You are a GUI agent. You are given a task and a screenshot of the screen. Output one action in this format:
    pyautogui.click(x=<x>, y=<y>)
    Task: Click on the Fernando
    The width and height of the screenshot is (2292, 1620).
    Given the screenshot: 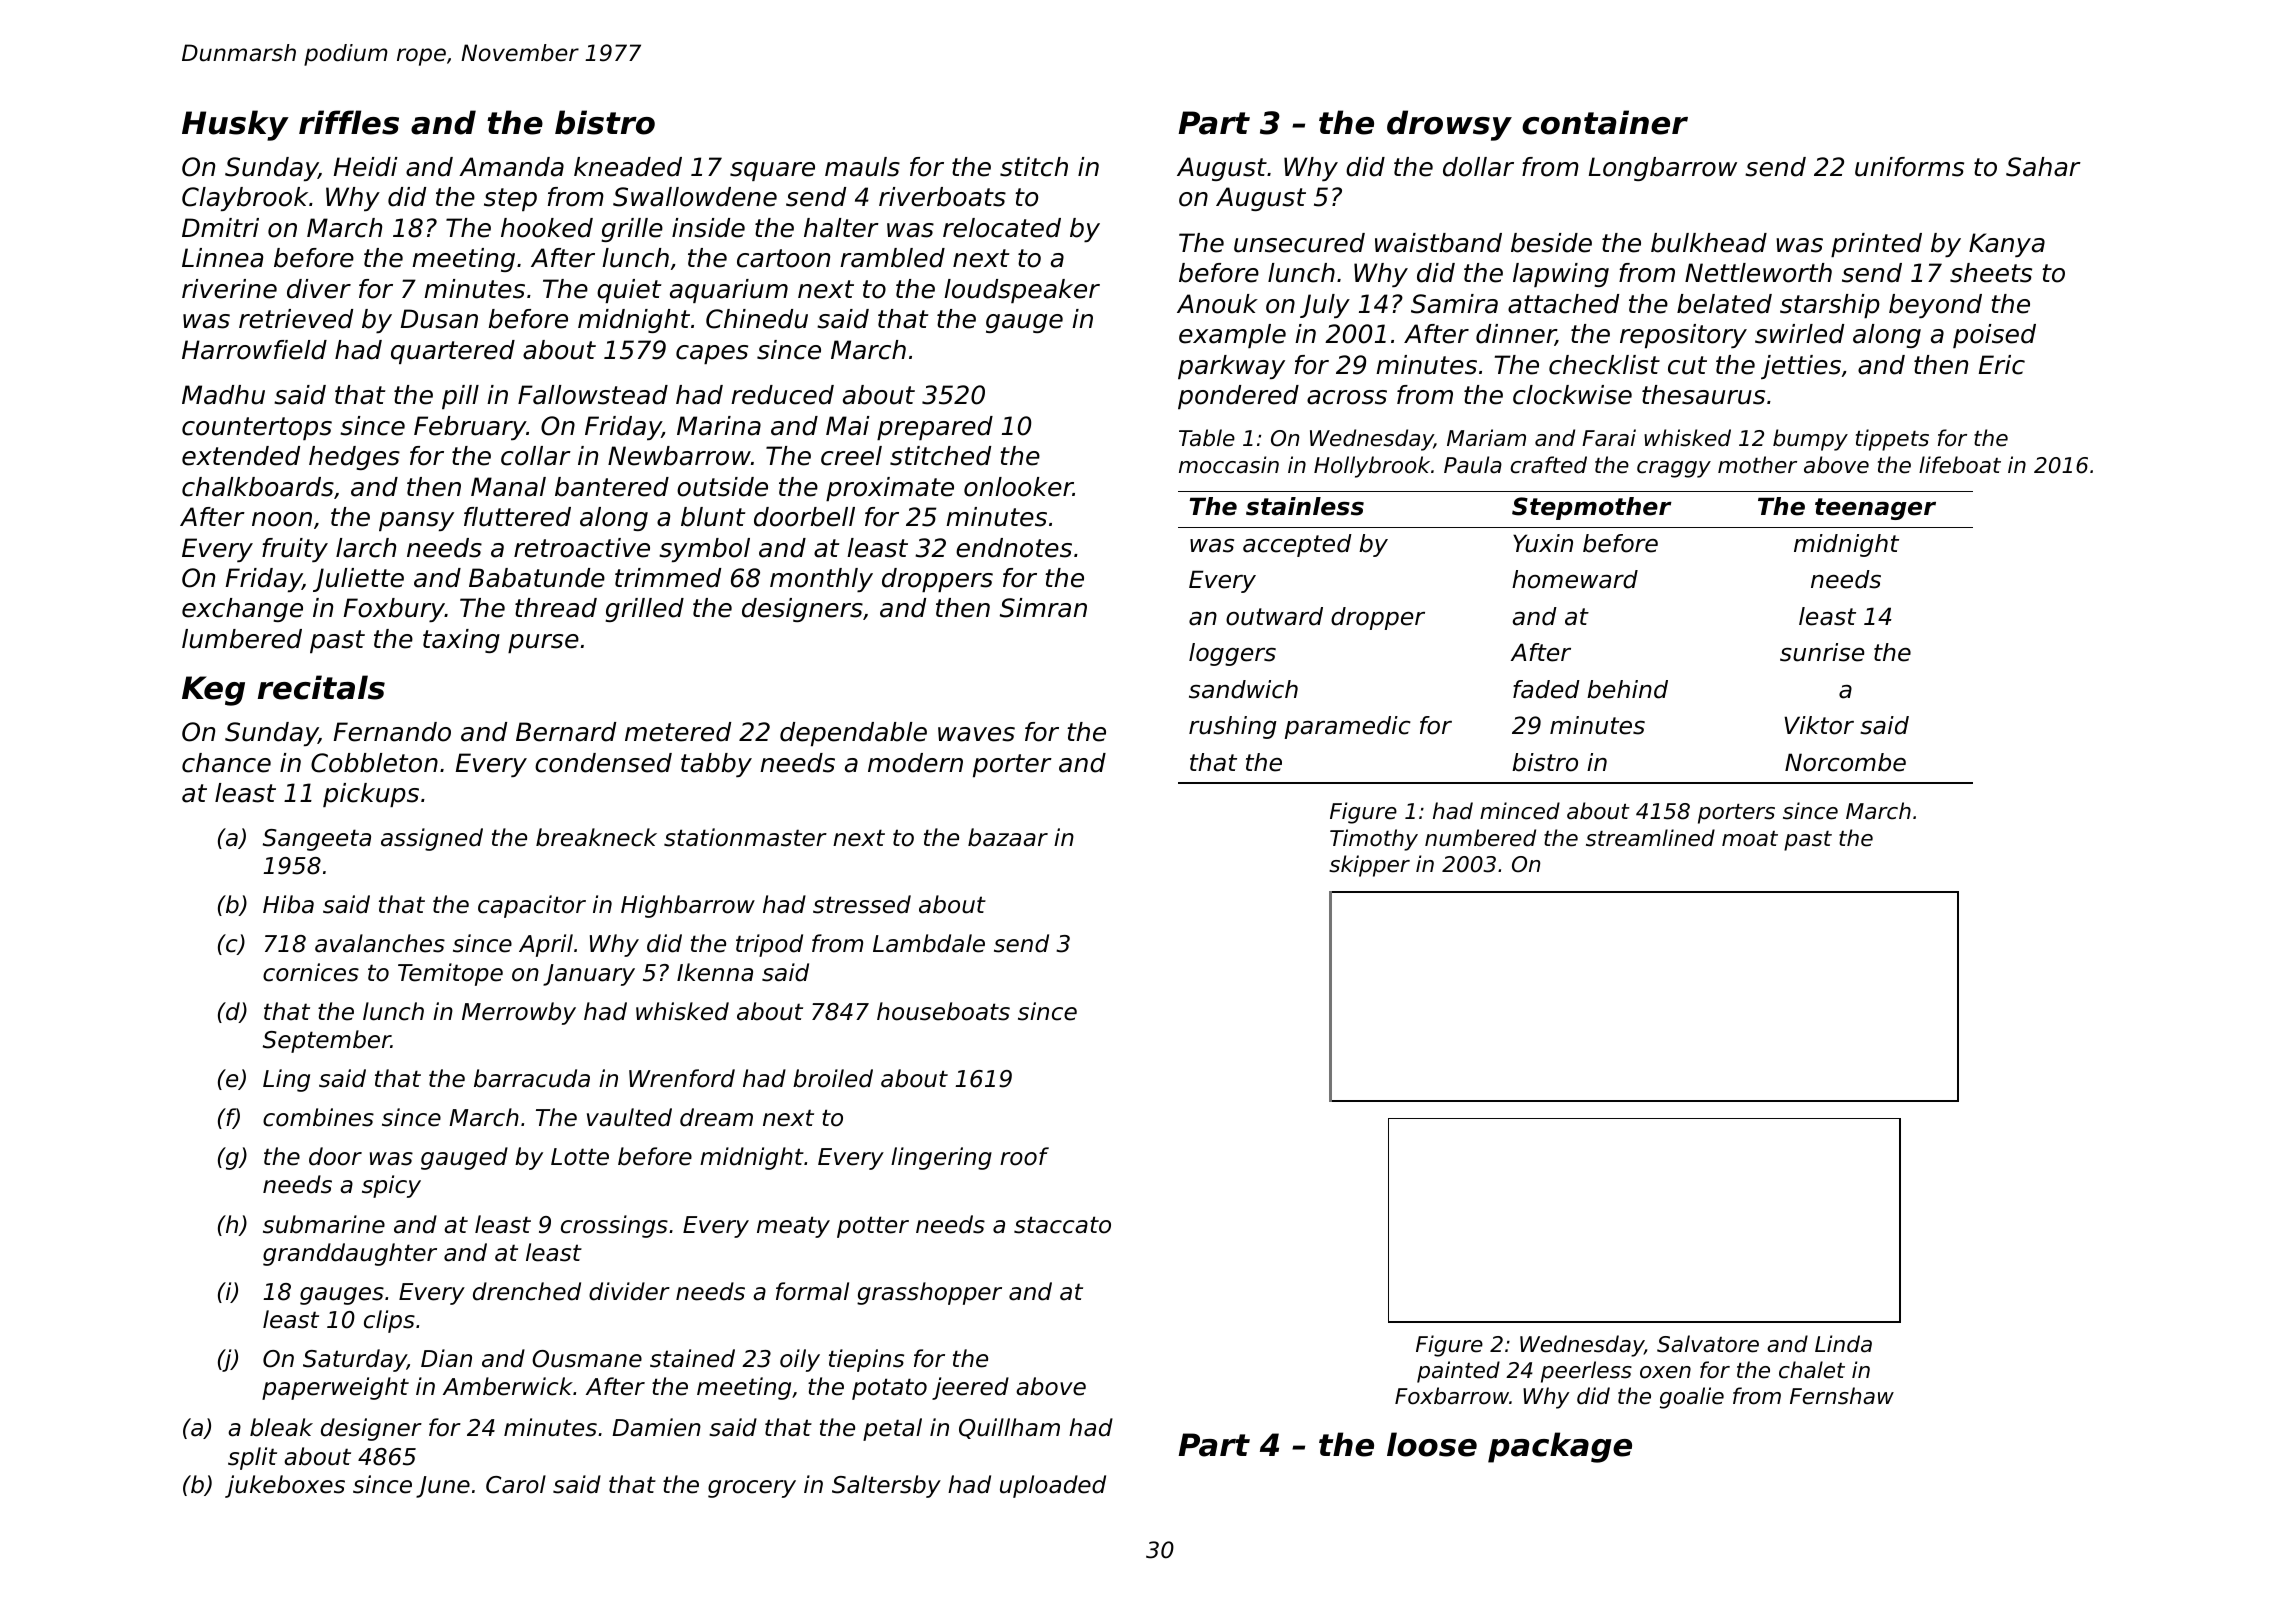 What is the action you would take?
    pyautogui.click(x=392, y=732)
